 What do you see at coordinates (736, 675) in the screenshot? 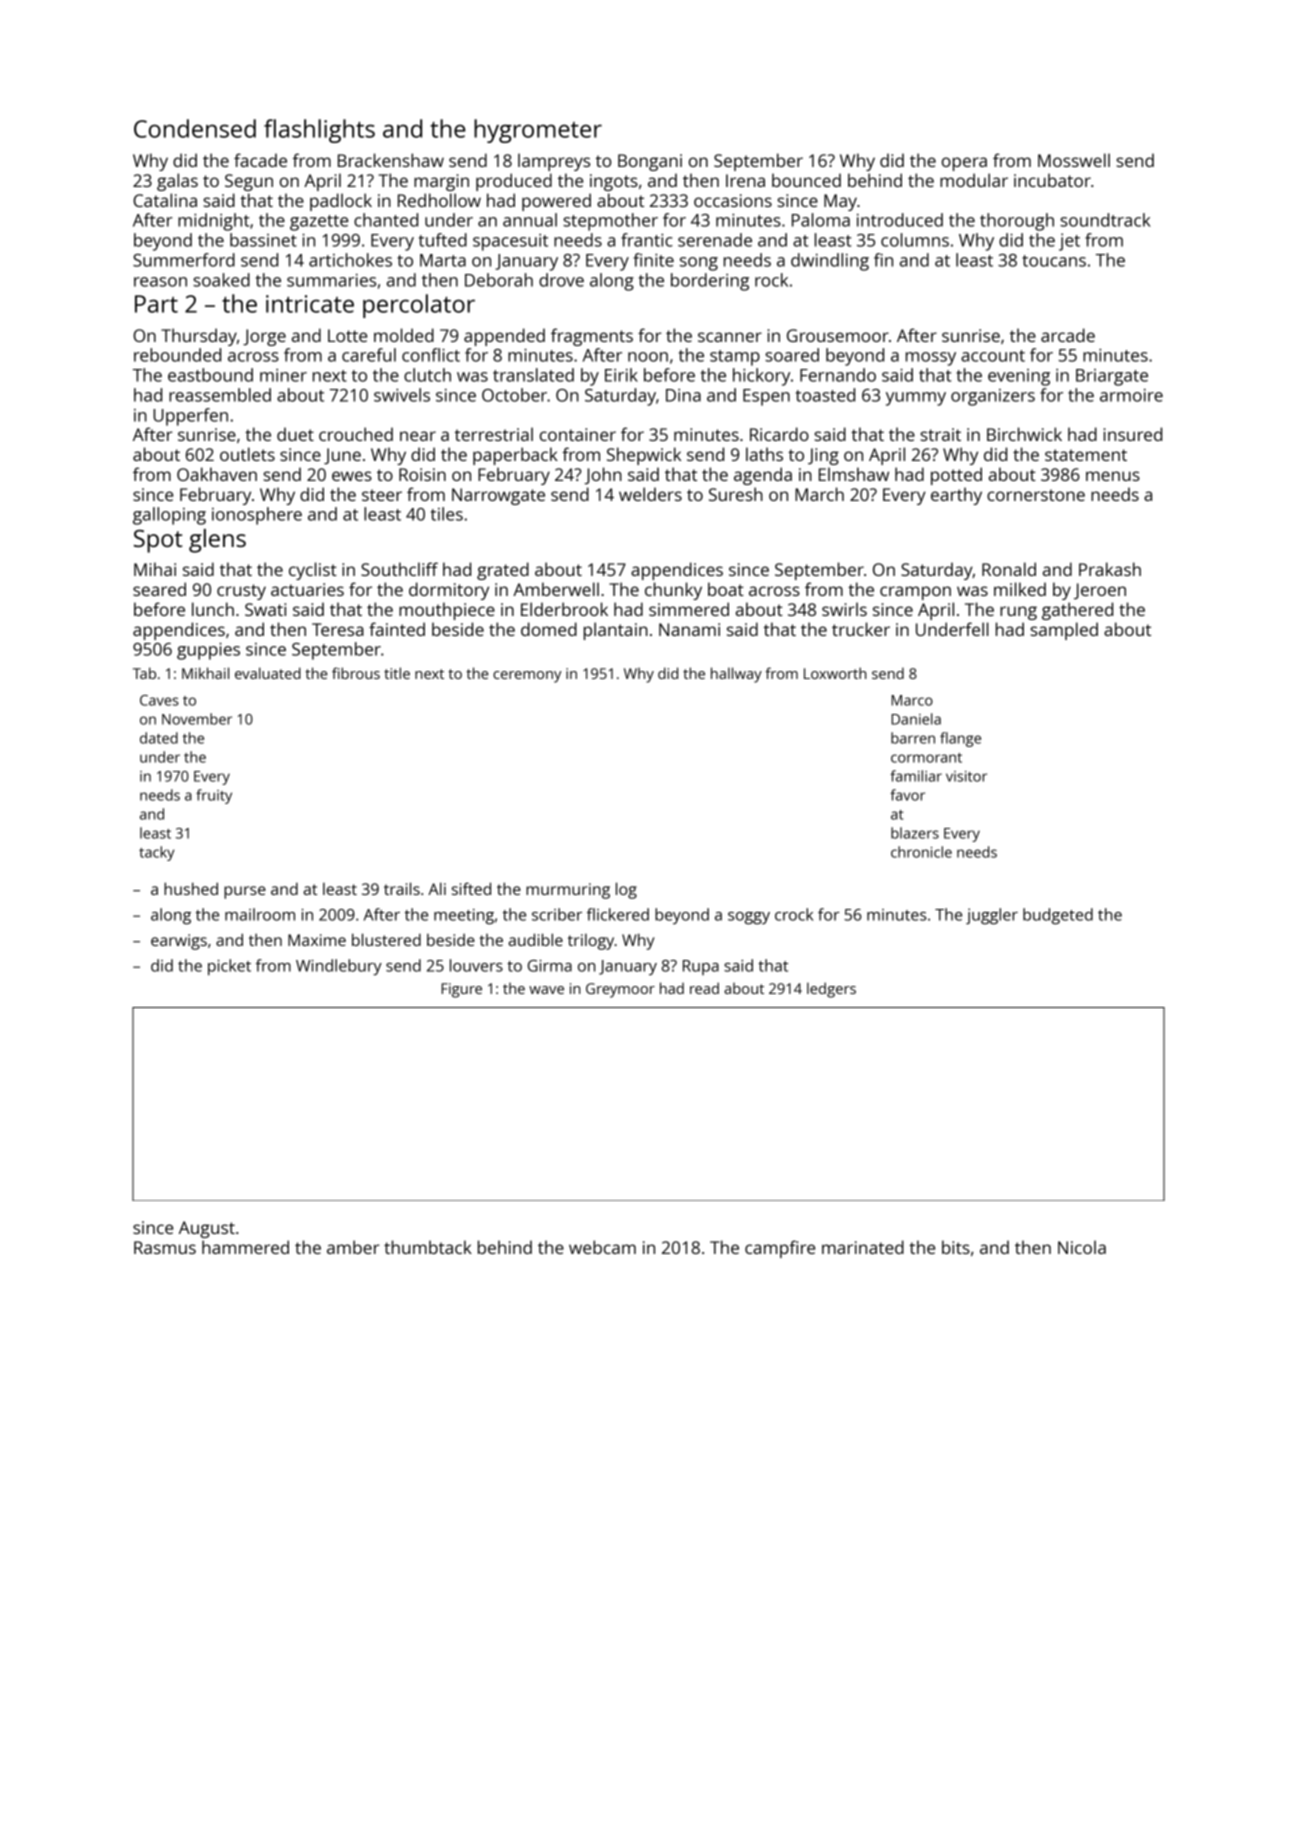
I see `hallway` at bounding box center [736, 675].
